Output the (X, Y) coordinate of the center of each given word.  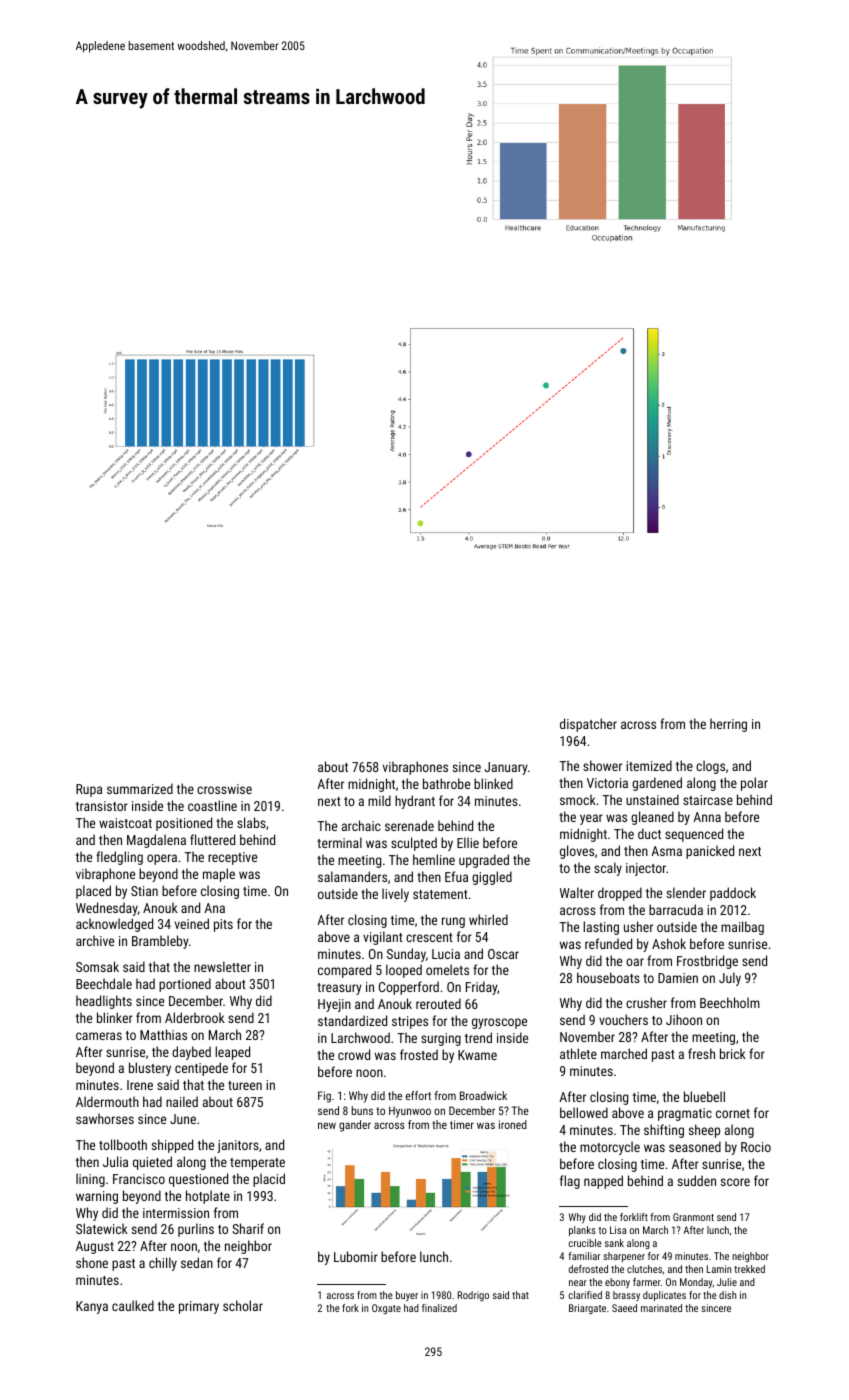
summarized (140, 788)
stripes (410, 1022)
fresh (701, 1053)
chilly (163, 1264)
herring (728, 725)
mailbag (742, 928)
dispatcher (588, 725)
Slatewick (102, 1228)
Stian (144, 891)
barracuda (676, 909)
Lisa (618, 1230)
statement (440, 894)
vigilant (383, 938)
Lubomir (356, 1256)
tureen (245, 1085)
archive (95, 940)
